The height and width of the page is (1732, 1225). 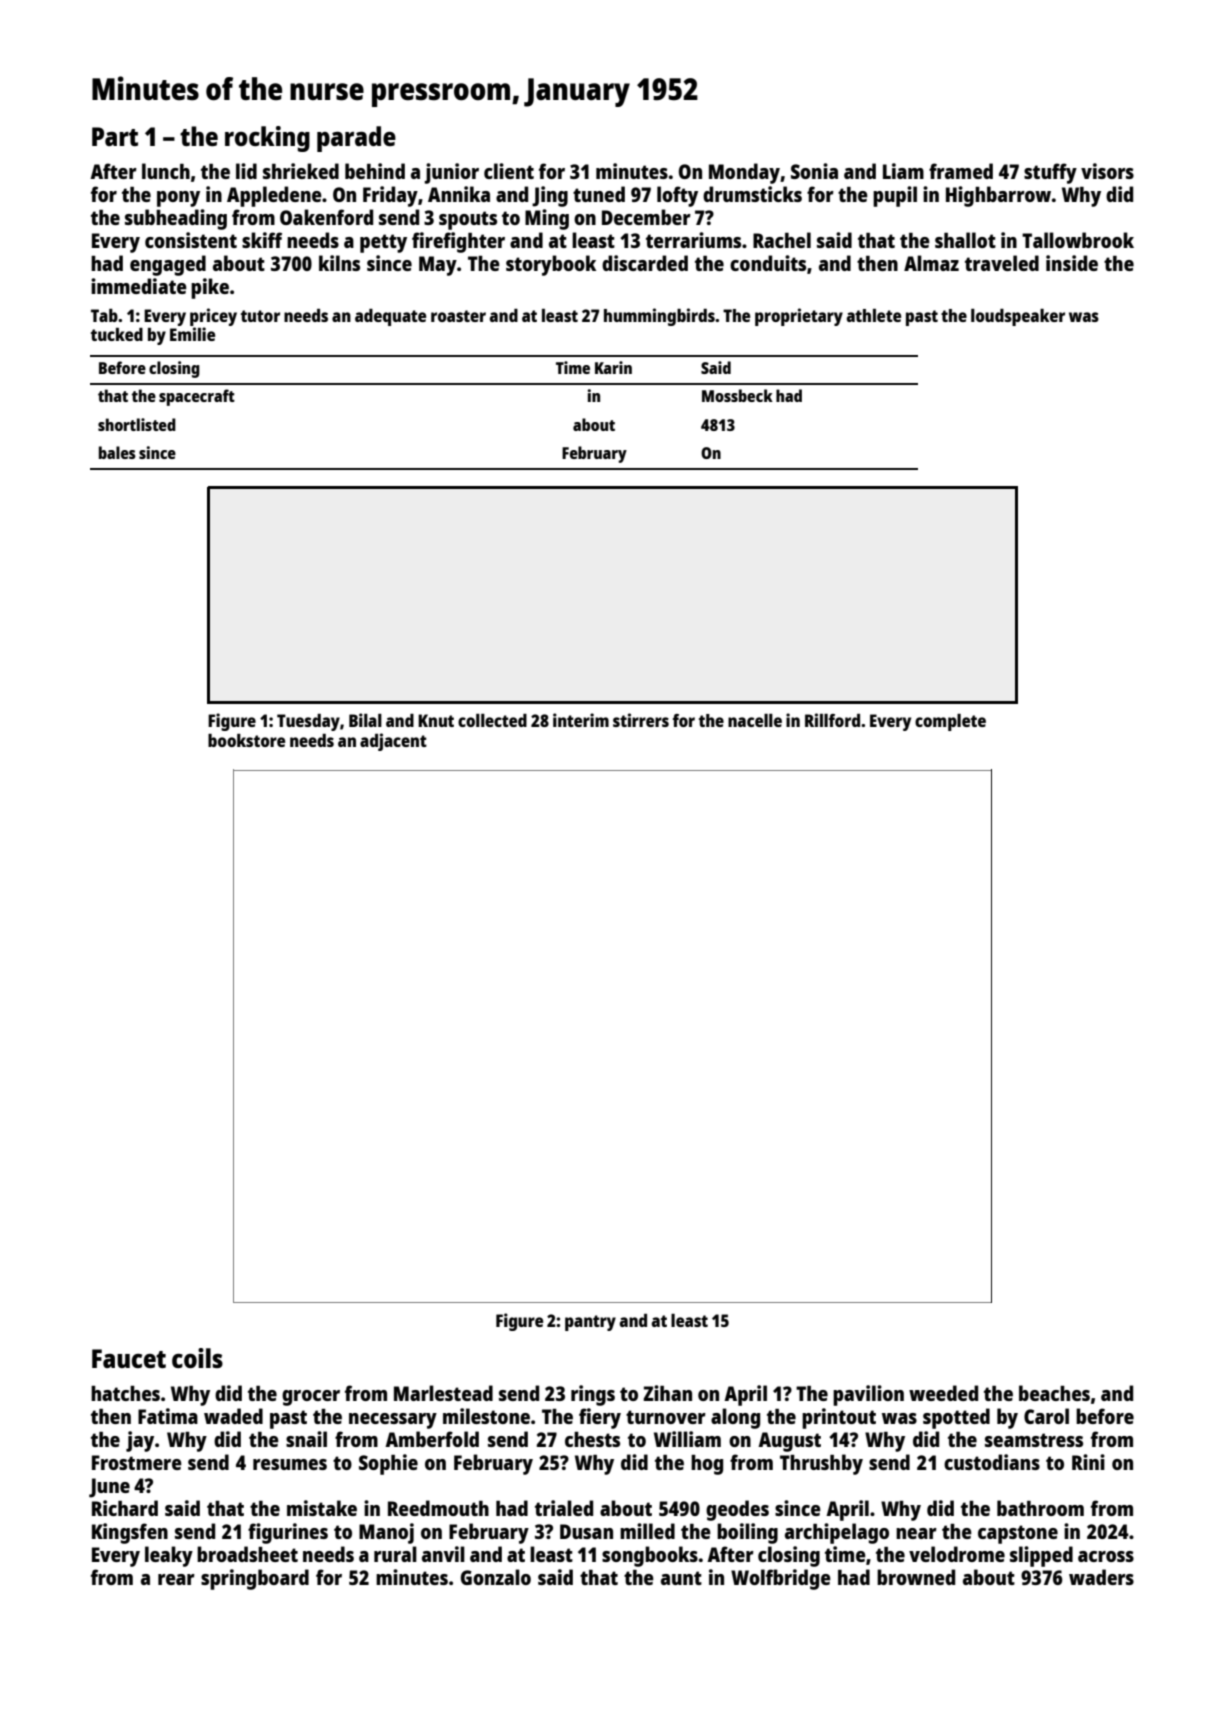 What do you see at coordinates (436, 720) in the page?
I see `Knut` at bounding box center [436, 720].
